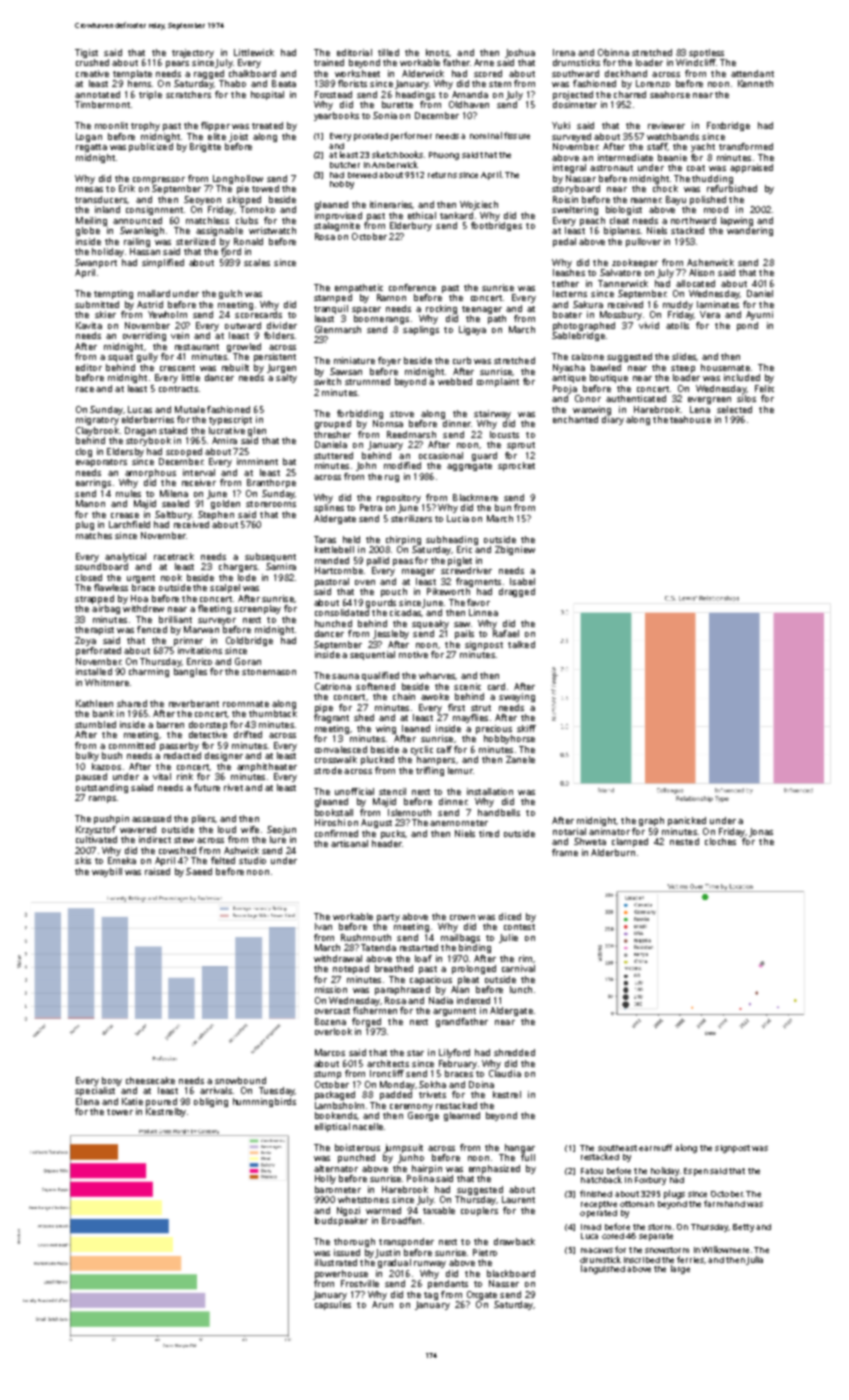  What do you see at coordinates (706, 53) in the screenshot?
I see `spotless` at bounding box center [706, 53].
